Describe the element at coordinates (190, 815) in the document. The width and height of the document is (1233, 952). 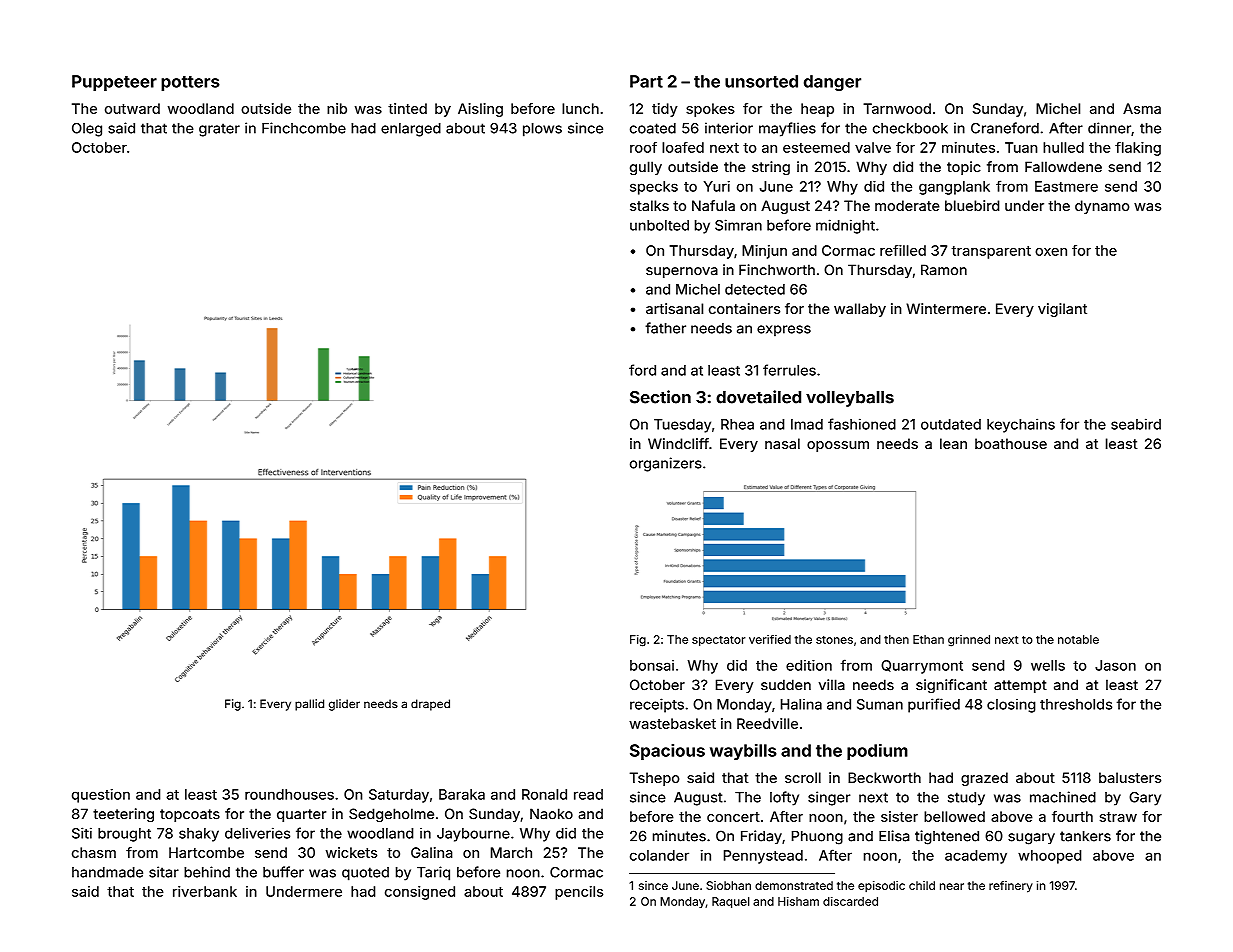
I see `topcoats` at that location.
